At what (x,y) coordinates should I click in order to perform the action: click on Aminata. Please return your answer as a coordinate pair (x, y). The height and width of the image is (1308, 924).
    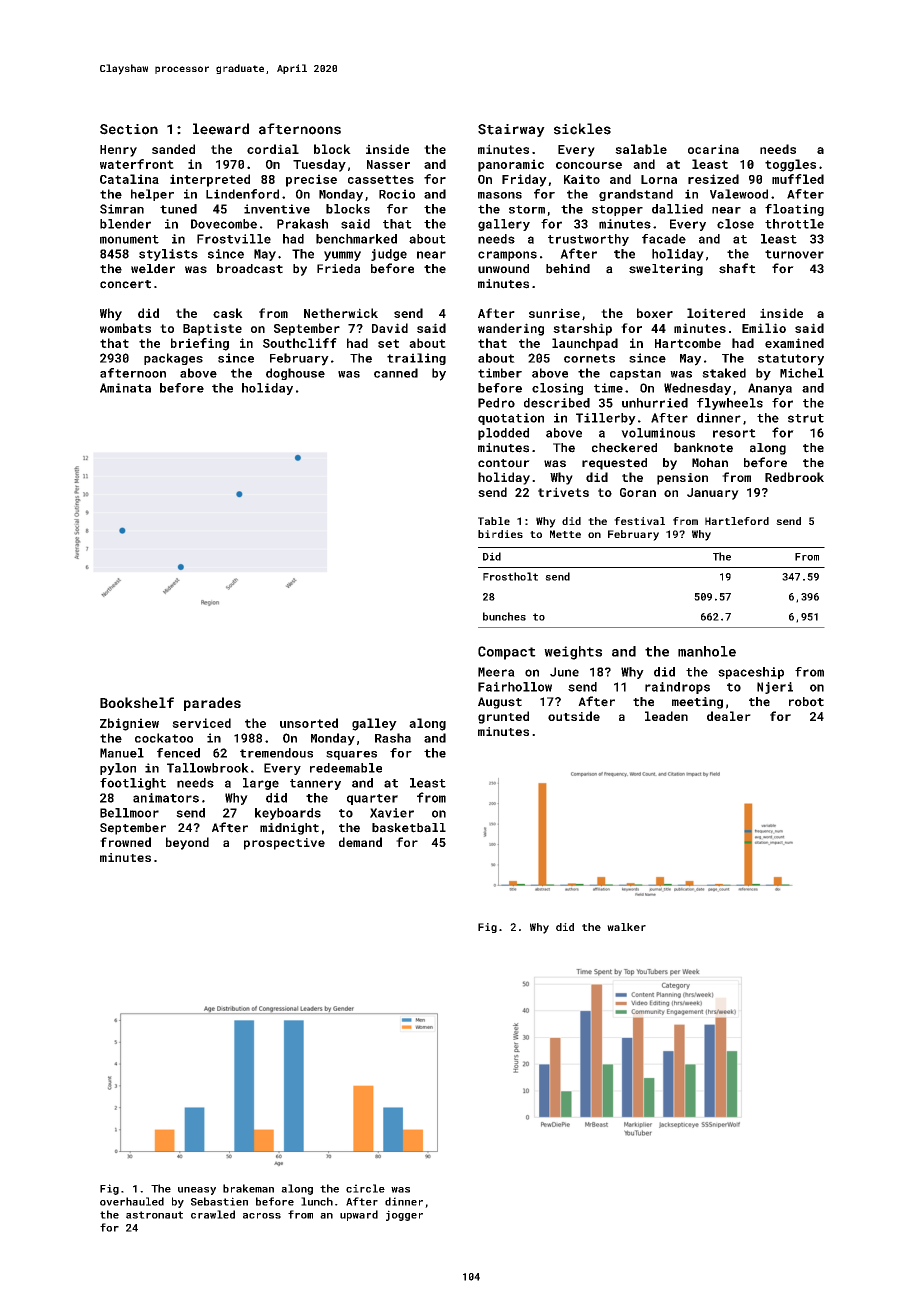
    Looking at the image, I should click on (125, 388).
